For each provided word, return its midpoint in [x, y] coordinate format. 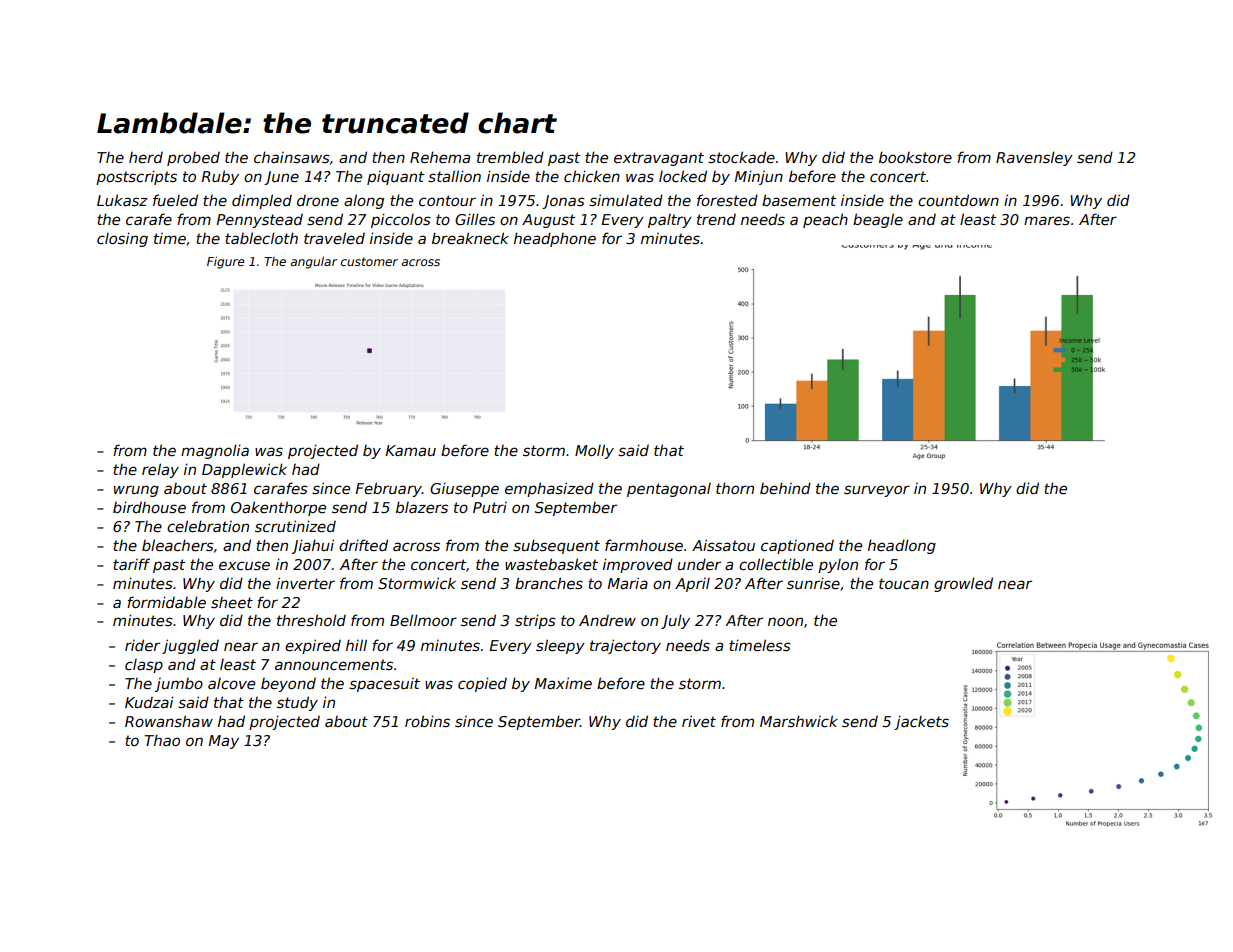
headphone [555, 239]
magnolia [215, 451]
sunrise [813, 583]
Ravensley [1034, 158]
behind [785, 488]
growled [963, 584]
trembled [510, 157]
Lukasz [122, 200]
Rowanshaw [169, 721]
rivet [699, 721]
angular [314, 263]
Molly [594, 451]
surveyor [877, 491]
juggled [190, 646]
